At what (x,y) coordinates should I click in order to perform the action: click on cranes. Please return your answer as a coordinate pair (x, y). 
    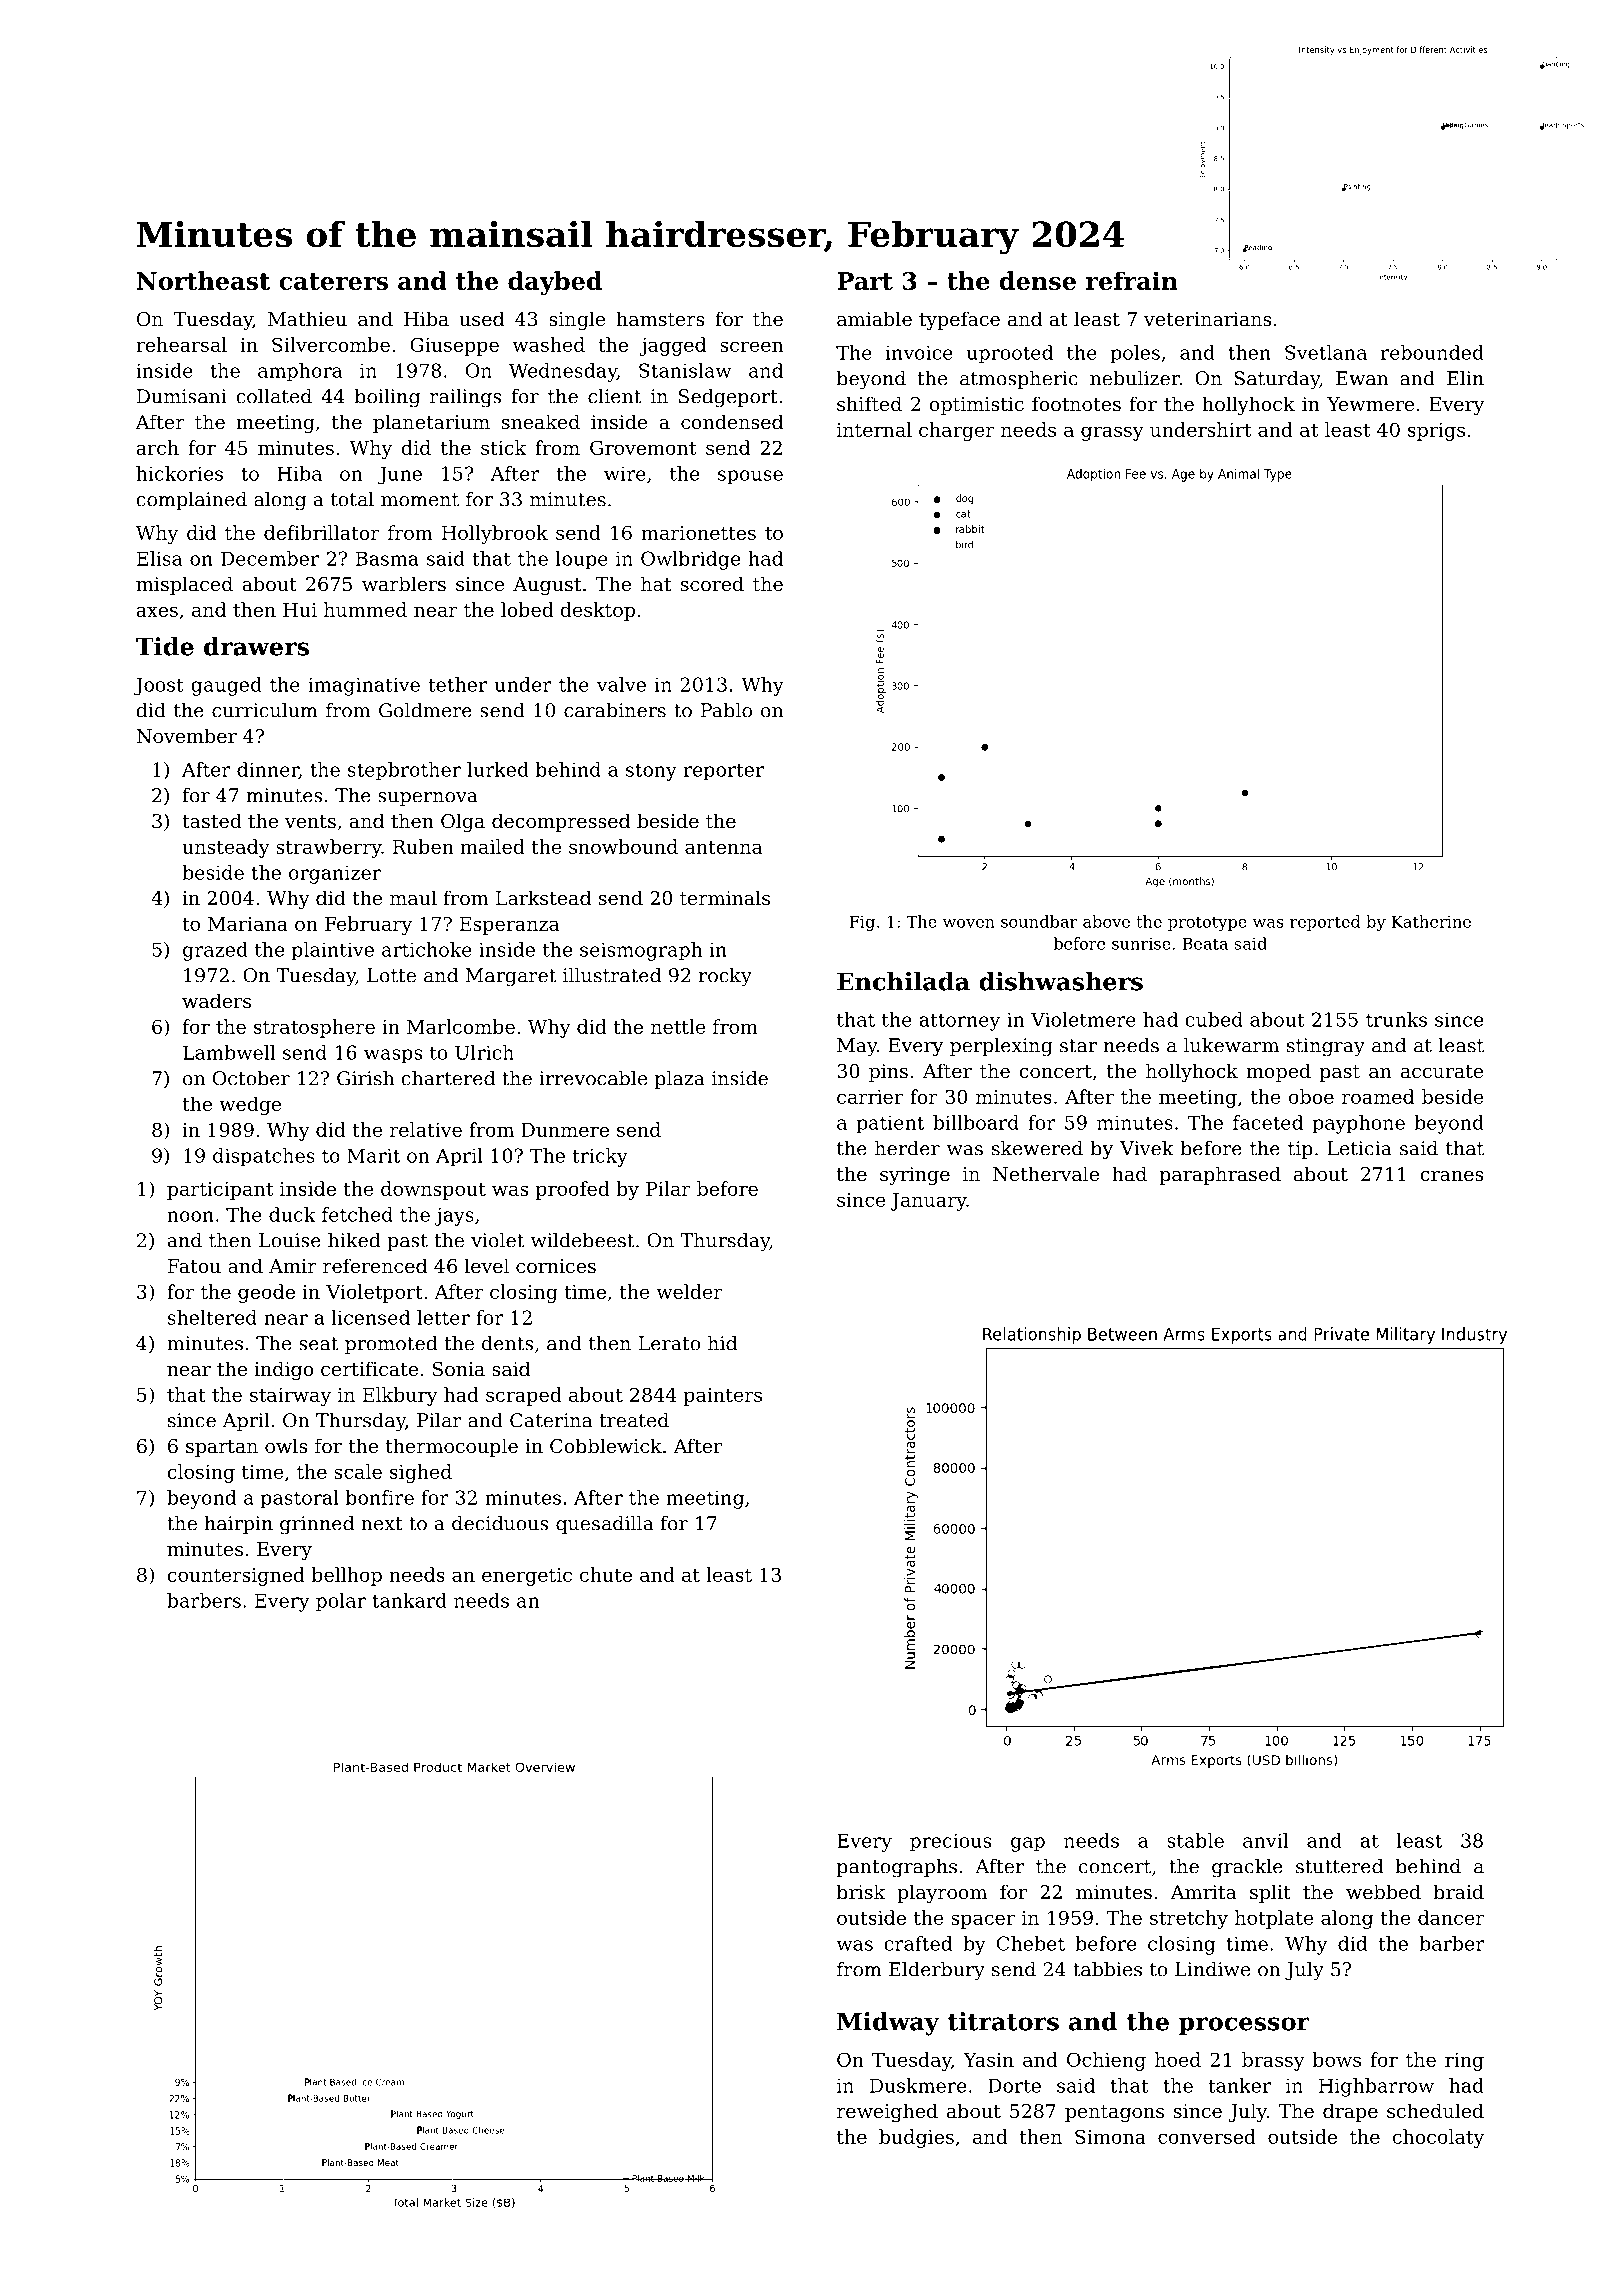
    Looking at the image, I should click on (1452, 1176).
